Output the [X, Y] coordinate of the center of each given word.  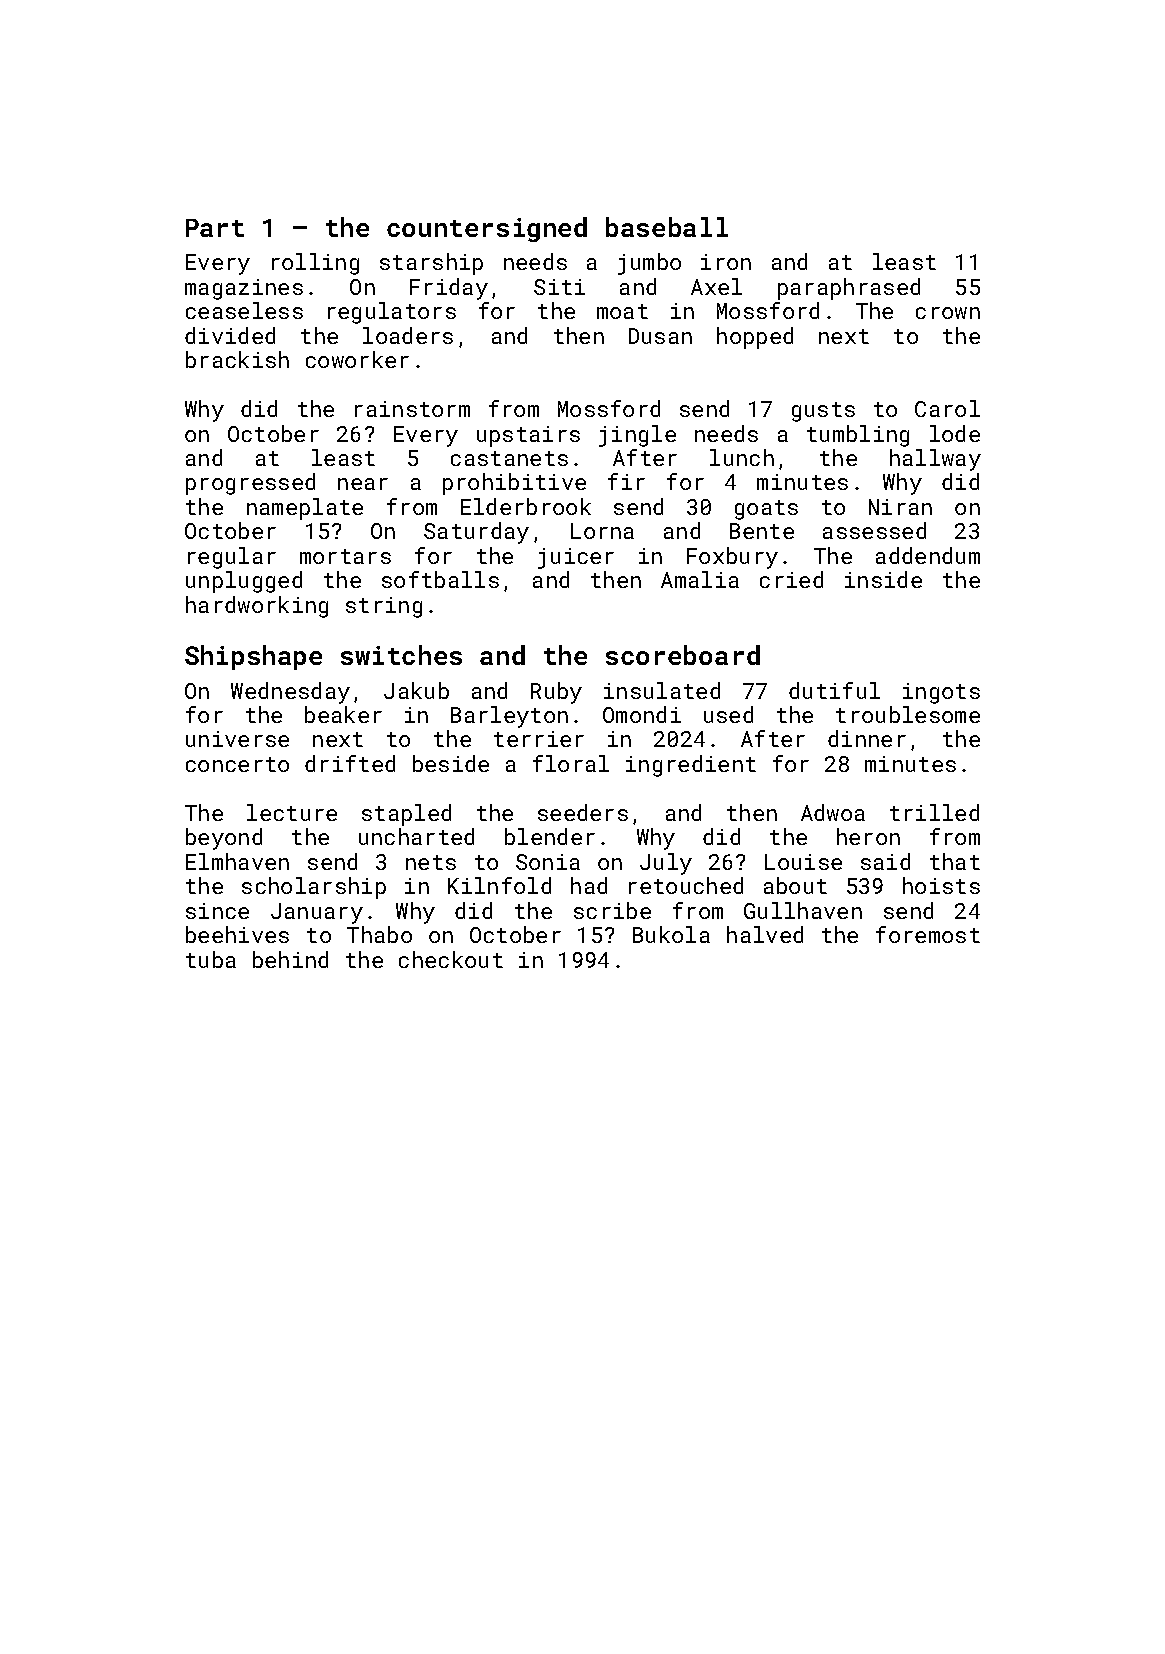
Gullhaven [803, 910]
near [363, 484]
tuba [211, 959]
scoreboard [683, 655]
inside [883, 579]
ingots [941, 693]
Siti [559, 287]
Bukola [671, 934]
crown [948, 313]
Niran [900, 507]
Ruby [556, 693]
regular [232, 558]
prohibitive [514, 484]
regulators [392, 313]
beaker [343, 714]
